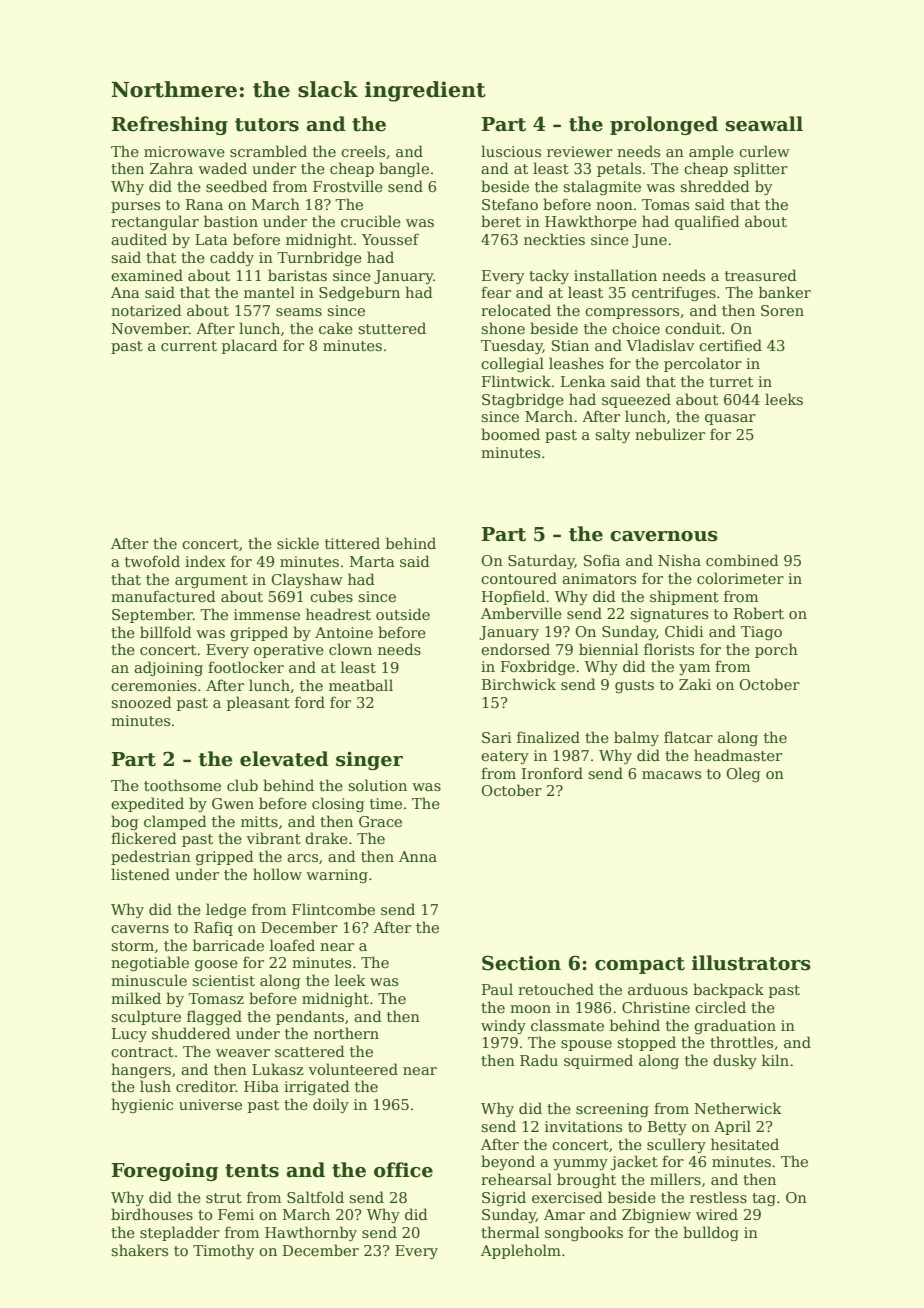  I want to click on billfold, so click(166, 632).
